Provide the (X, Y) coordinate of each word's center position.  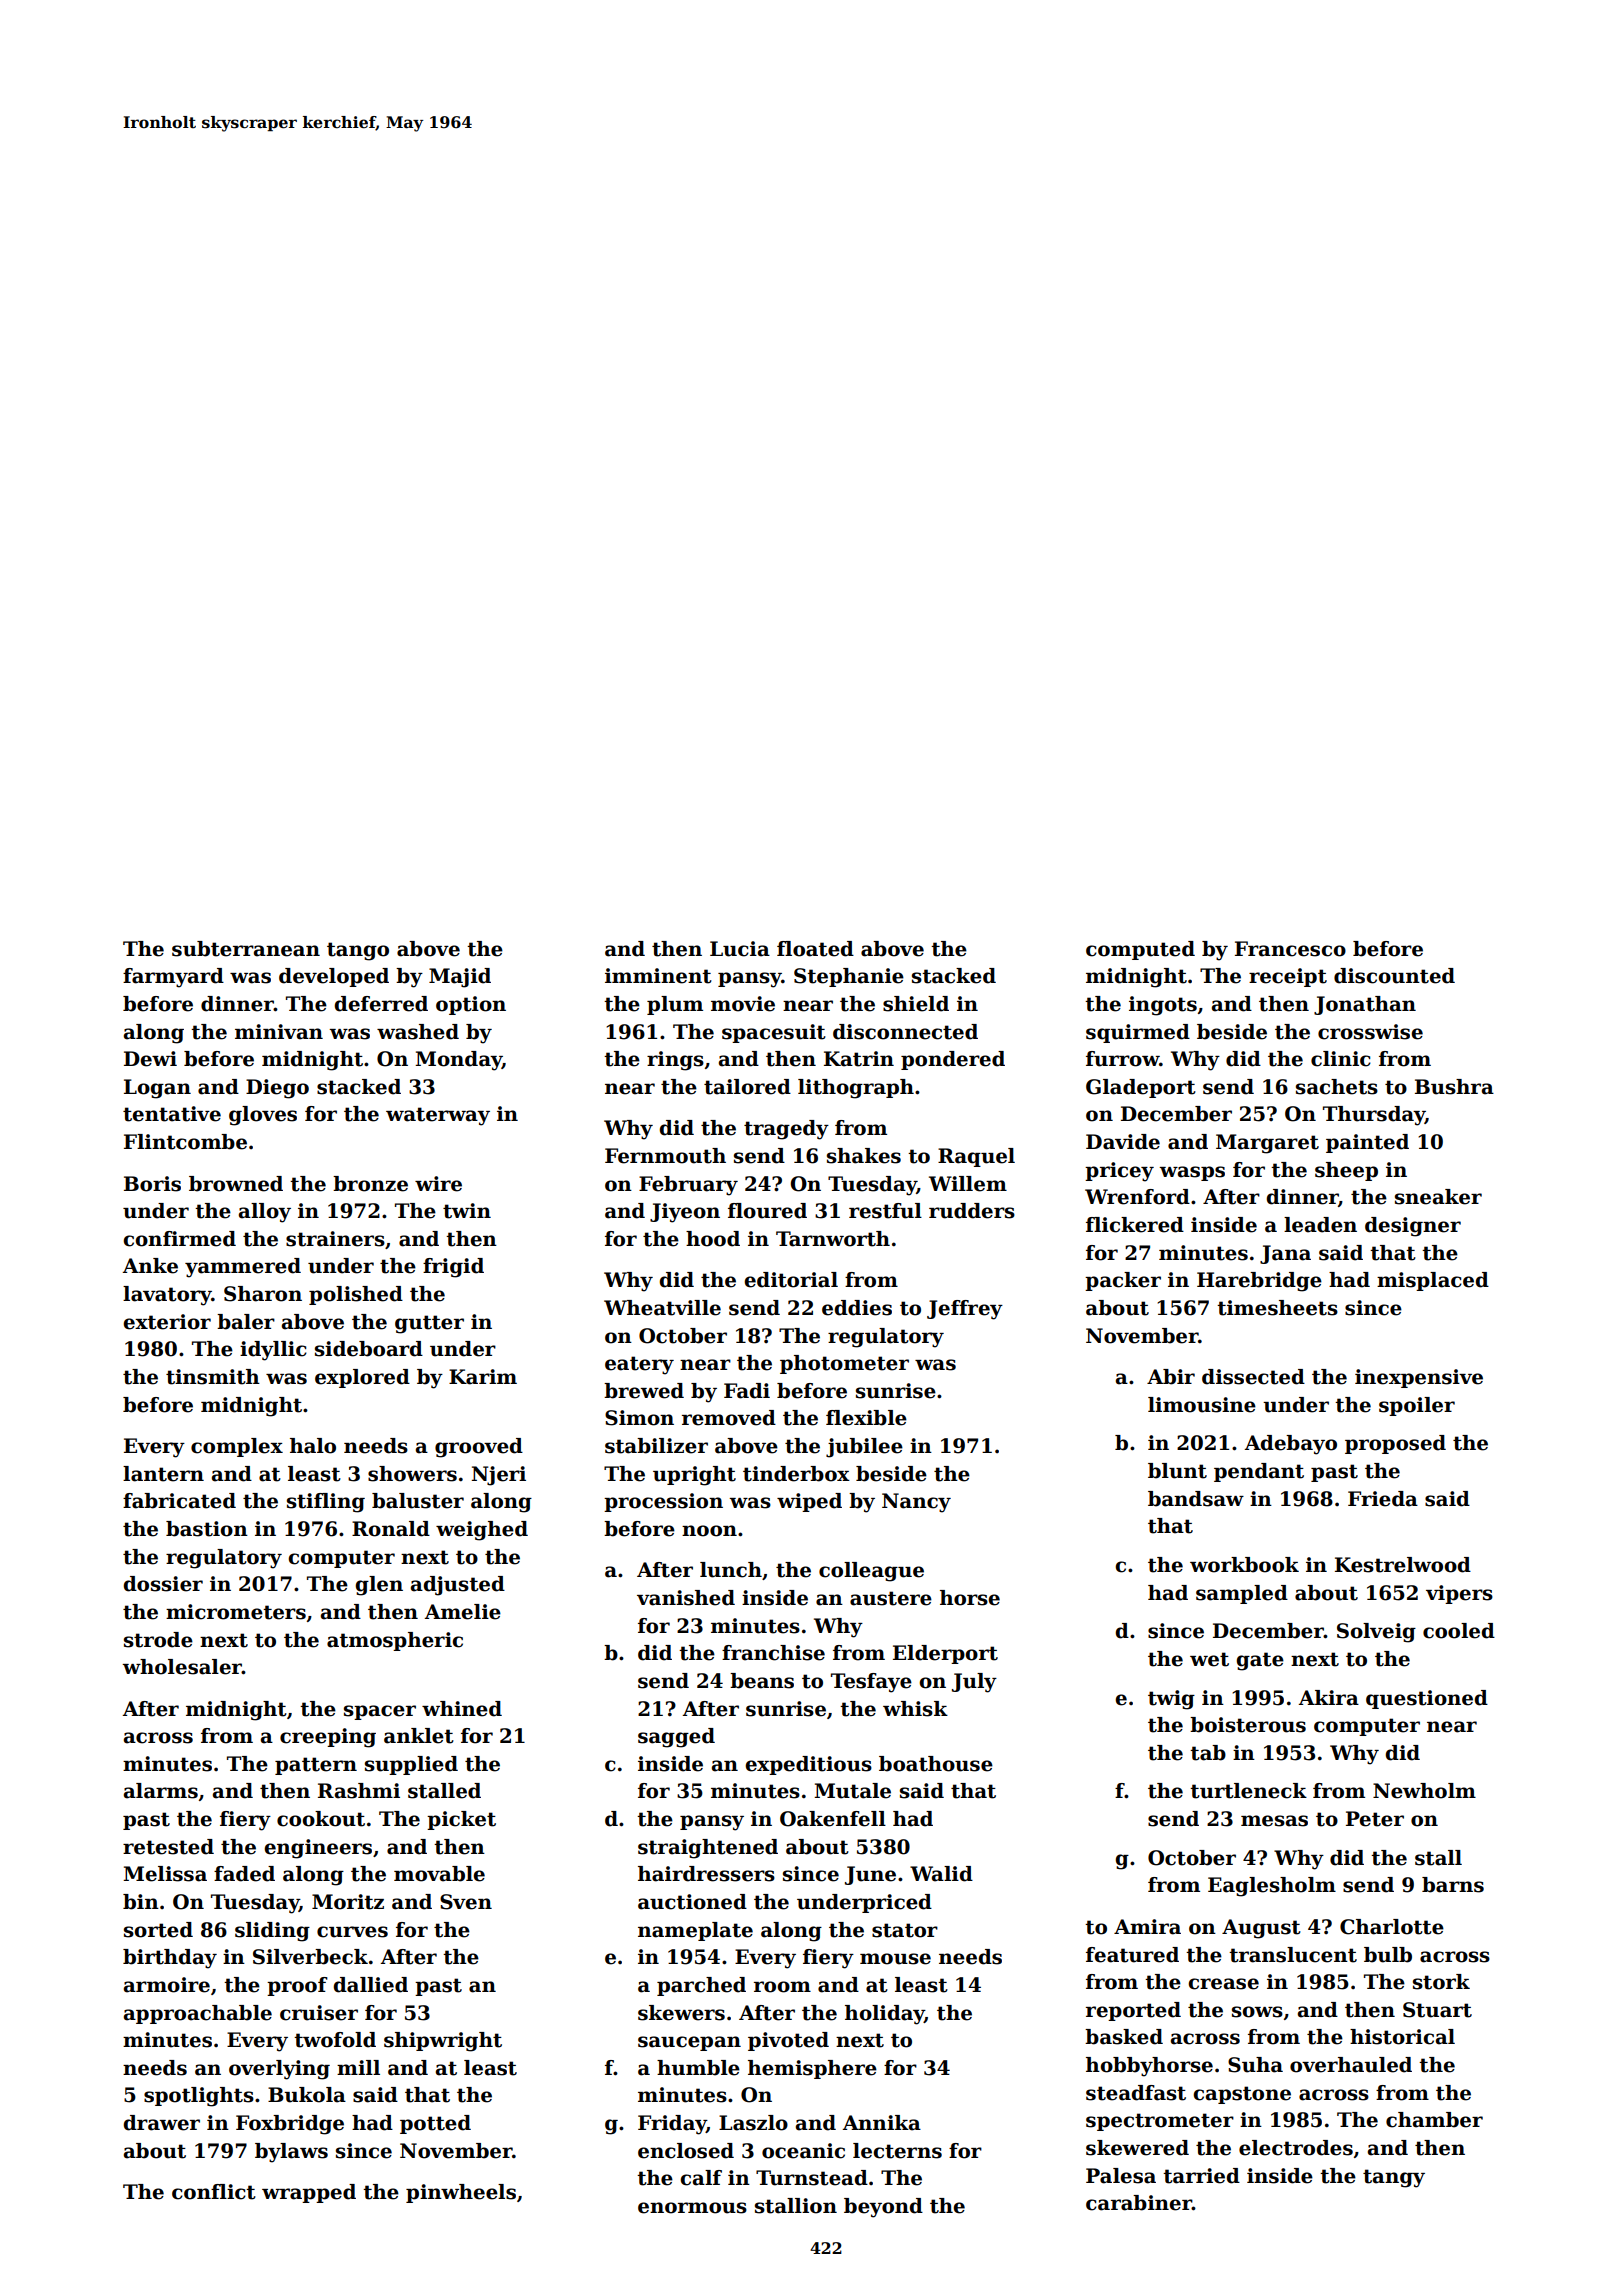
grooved (479, 1448)
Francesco (1290, 949)
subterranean (246, 949)
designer (1413, 1227)
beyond (883, 2208)
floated (815, 949)
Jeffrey (965, 1310)
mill (358, 2067)
